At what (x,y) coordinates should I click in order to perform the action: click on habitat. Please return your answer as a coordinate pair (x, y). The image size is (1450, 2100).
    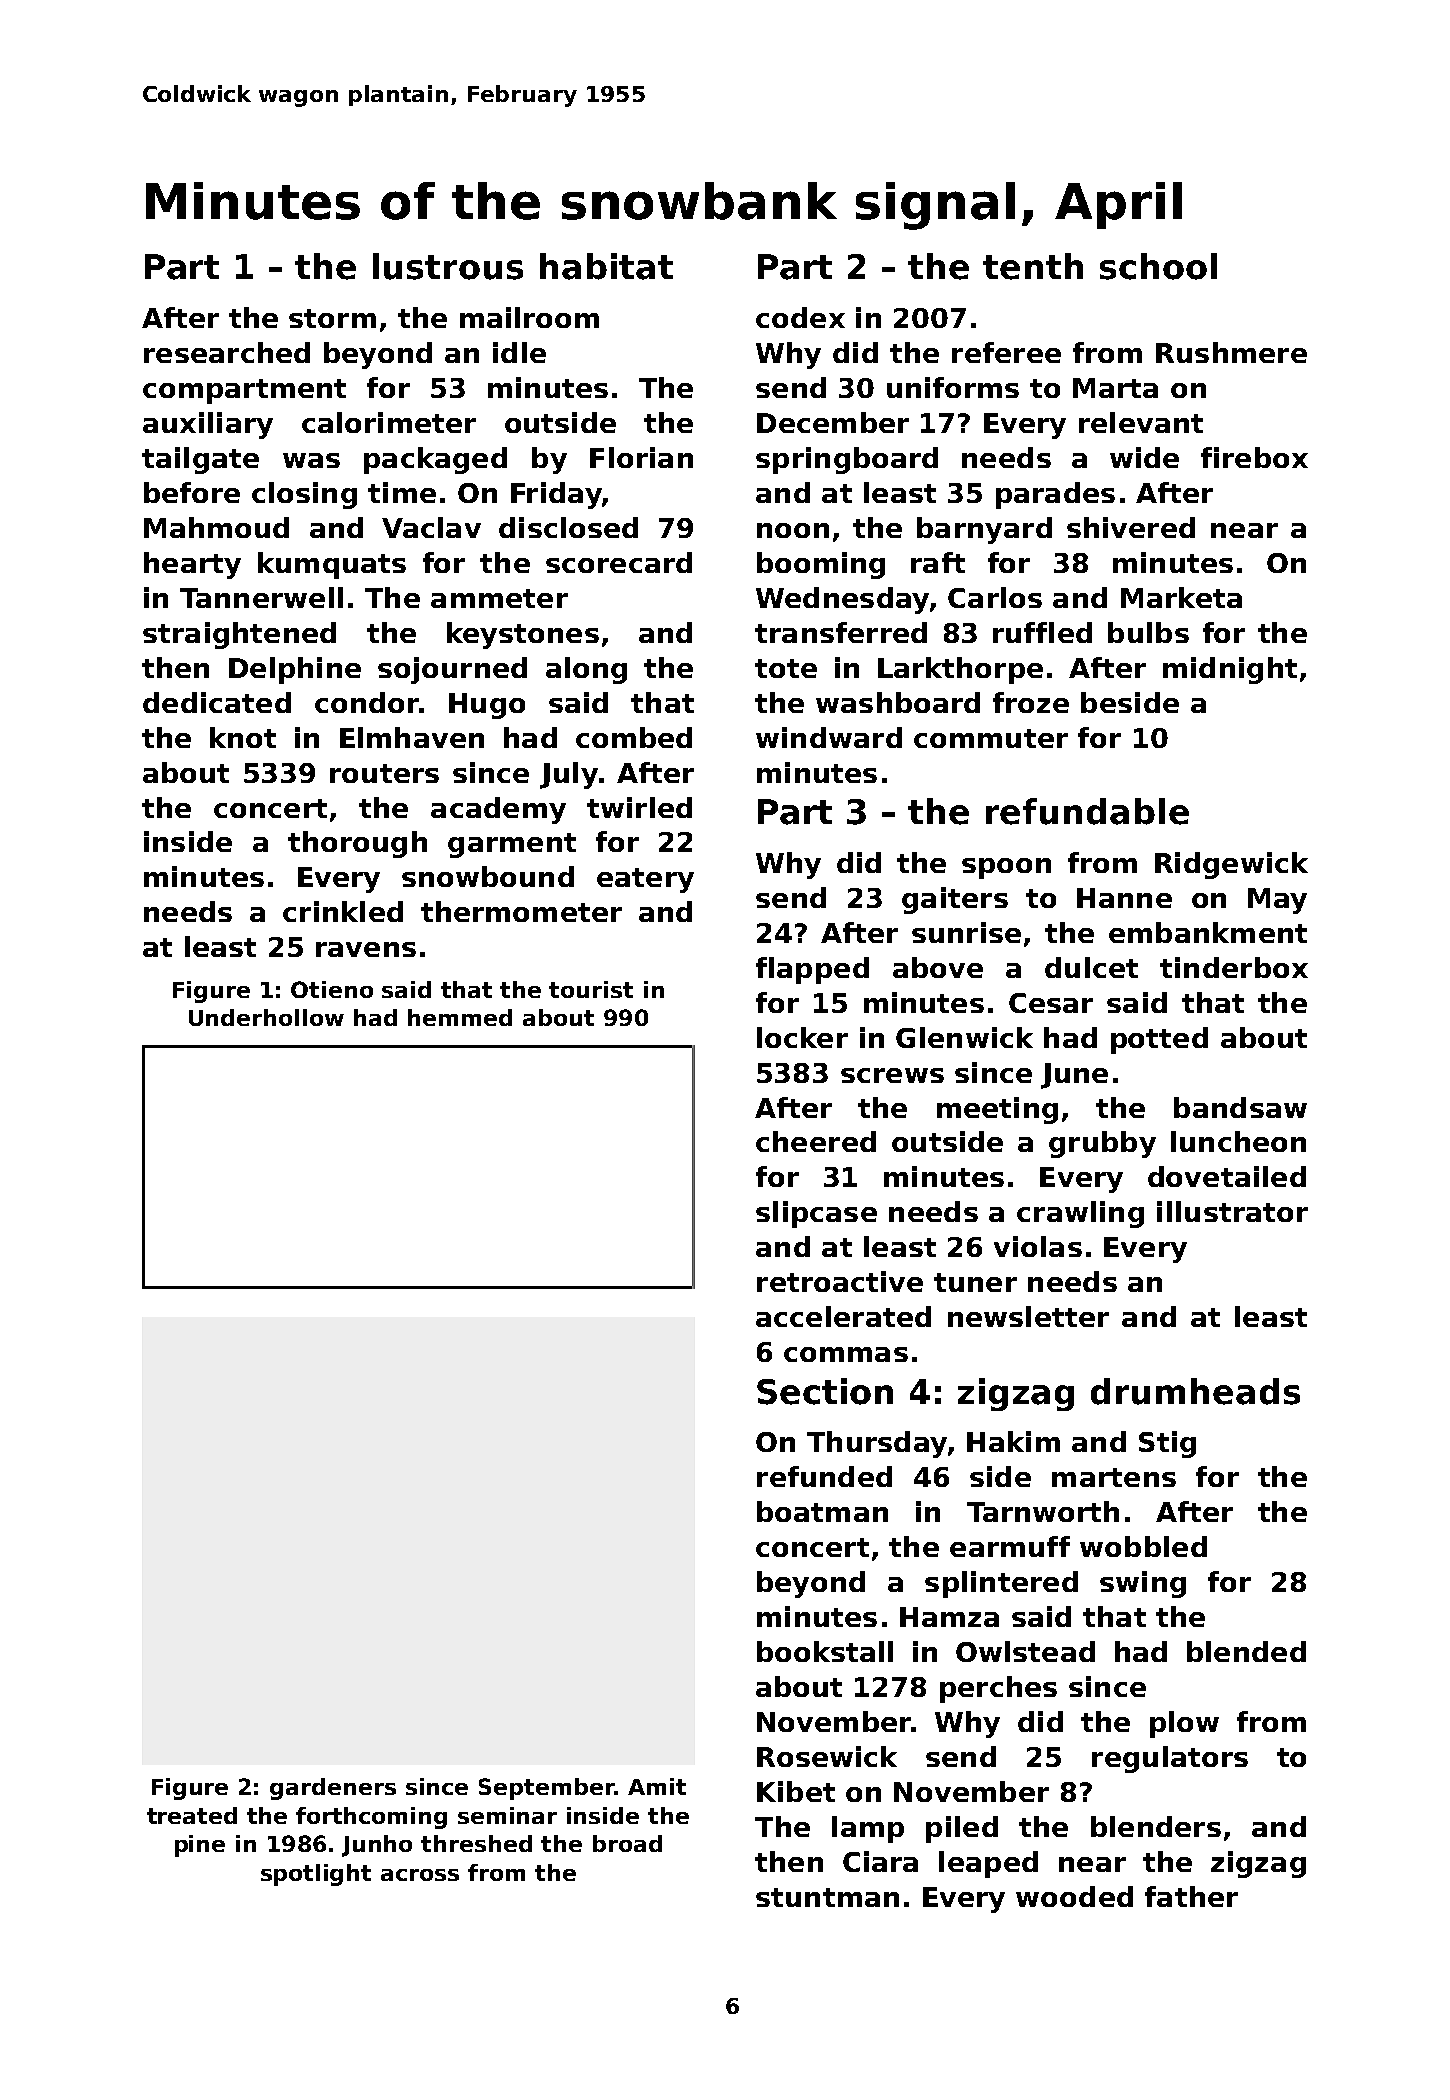
    Looking at the image, I should click on (606, 266).
